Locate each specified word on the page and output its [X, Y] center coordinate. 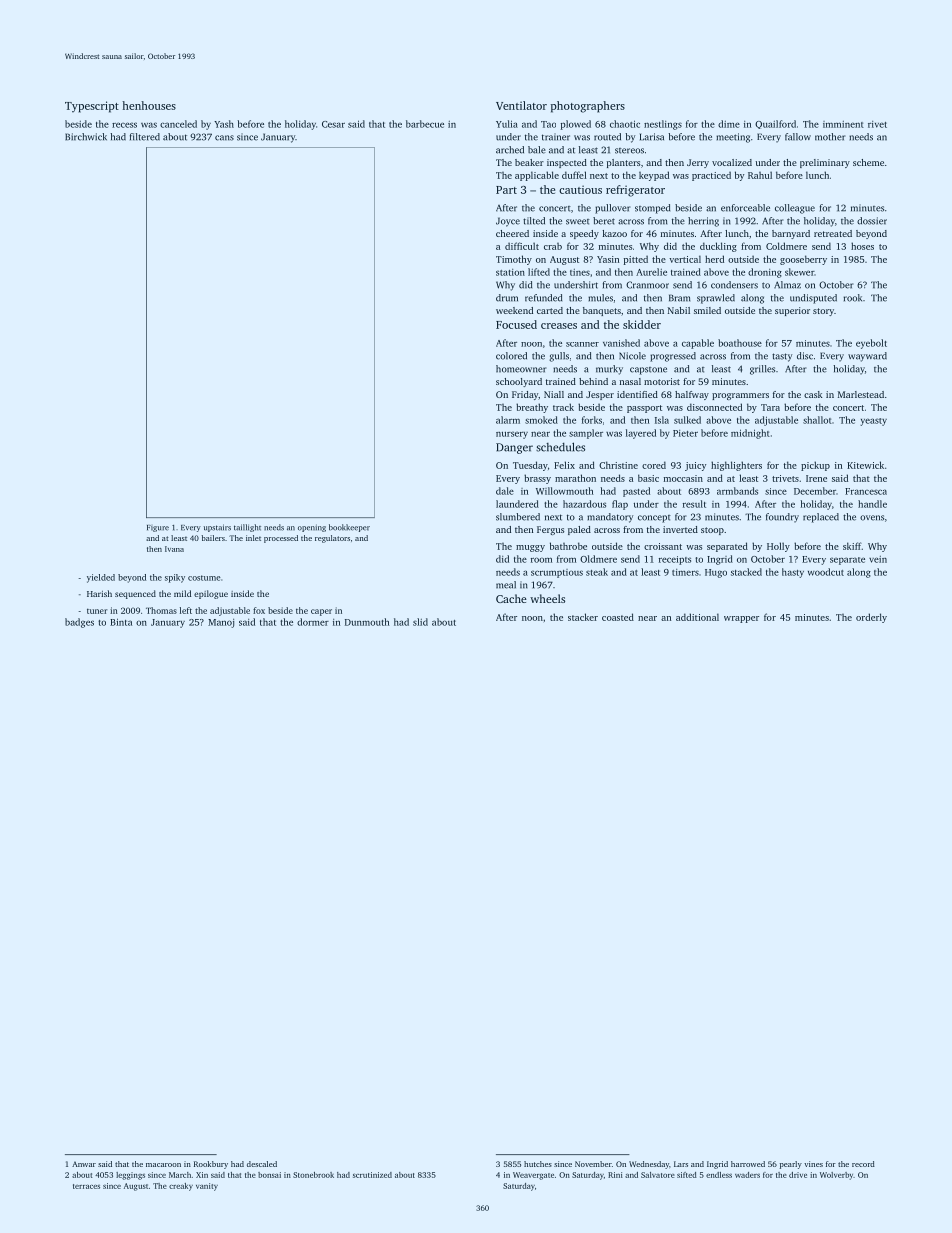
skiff [852, 546]
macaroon [163, 1165]
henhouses [149, 105]
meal [506, 585]
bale [537, 150]
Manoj [221, 623]
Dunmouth [367, 622]
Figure [158, 528]
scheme [868, 162]
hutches [538, 1164]
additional [697, 617]
